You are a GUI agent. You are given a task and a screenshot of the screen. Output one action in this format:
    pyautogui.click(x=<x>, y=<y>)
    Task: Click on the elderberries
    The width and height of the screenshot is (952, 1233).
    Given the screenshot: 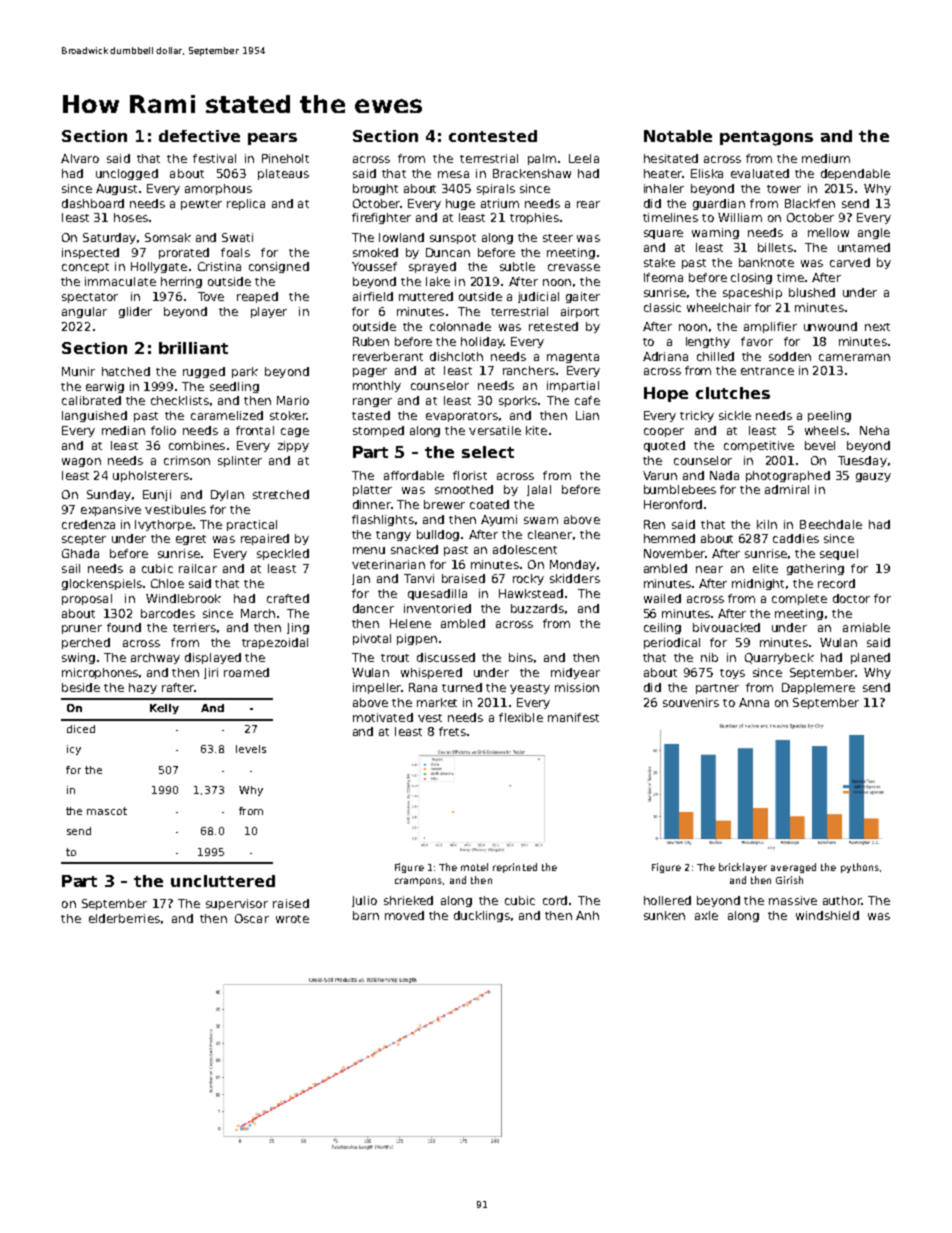 What is the action you would take?
    pyautogui.click(x=124, y=918)
